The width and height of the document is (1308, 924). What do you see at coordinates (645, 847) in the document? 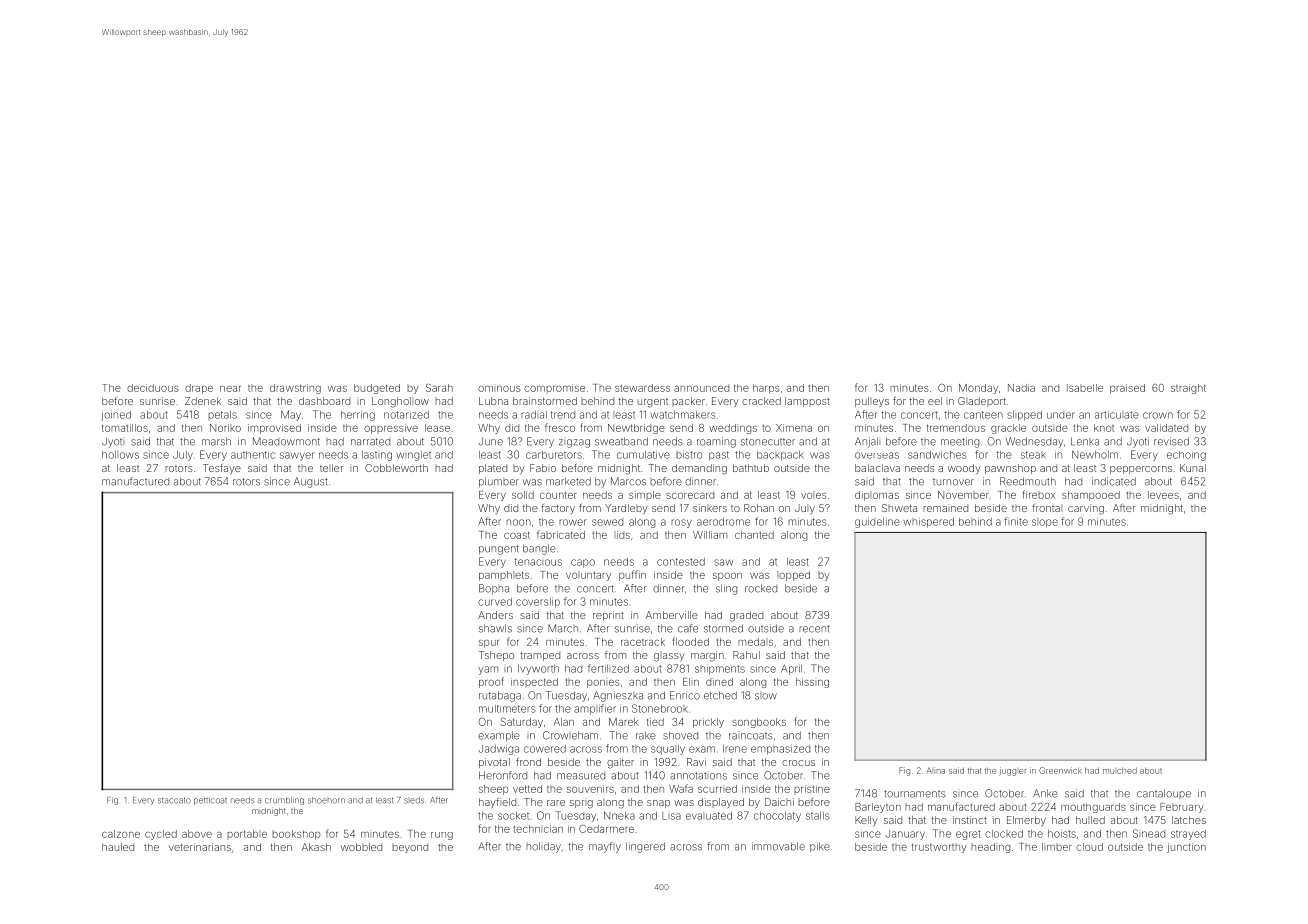
I see `lingered` at bounding box center [645, 847].
